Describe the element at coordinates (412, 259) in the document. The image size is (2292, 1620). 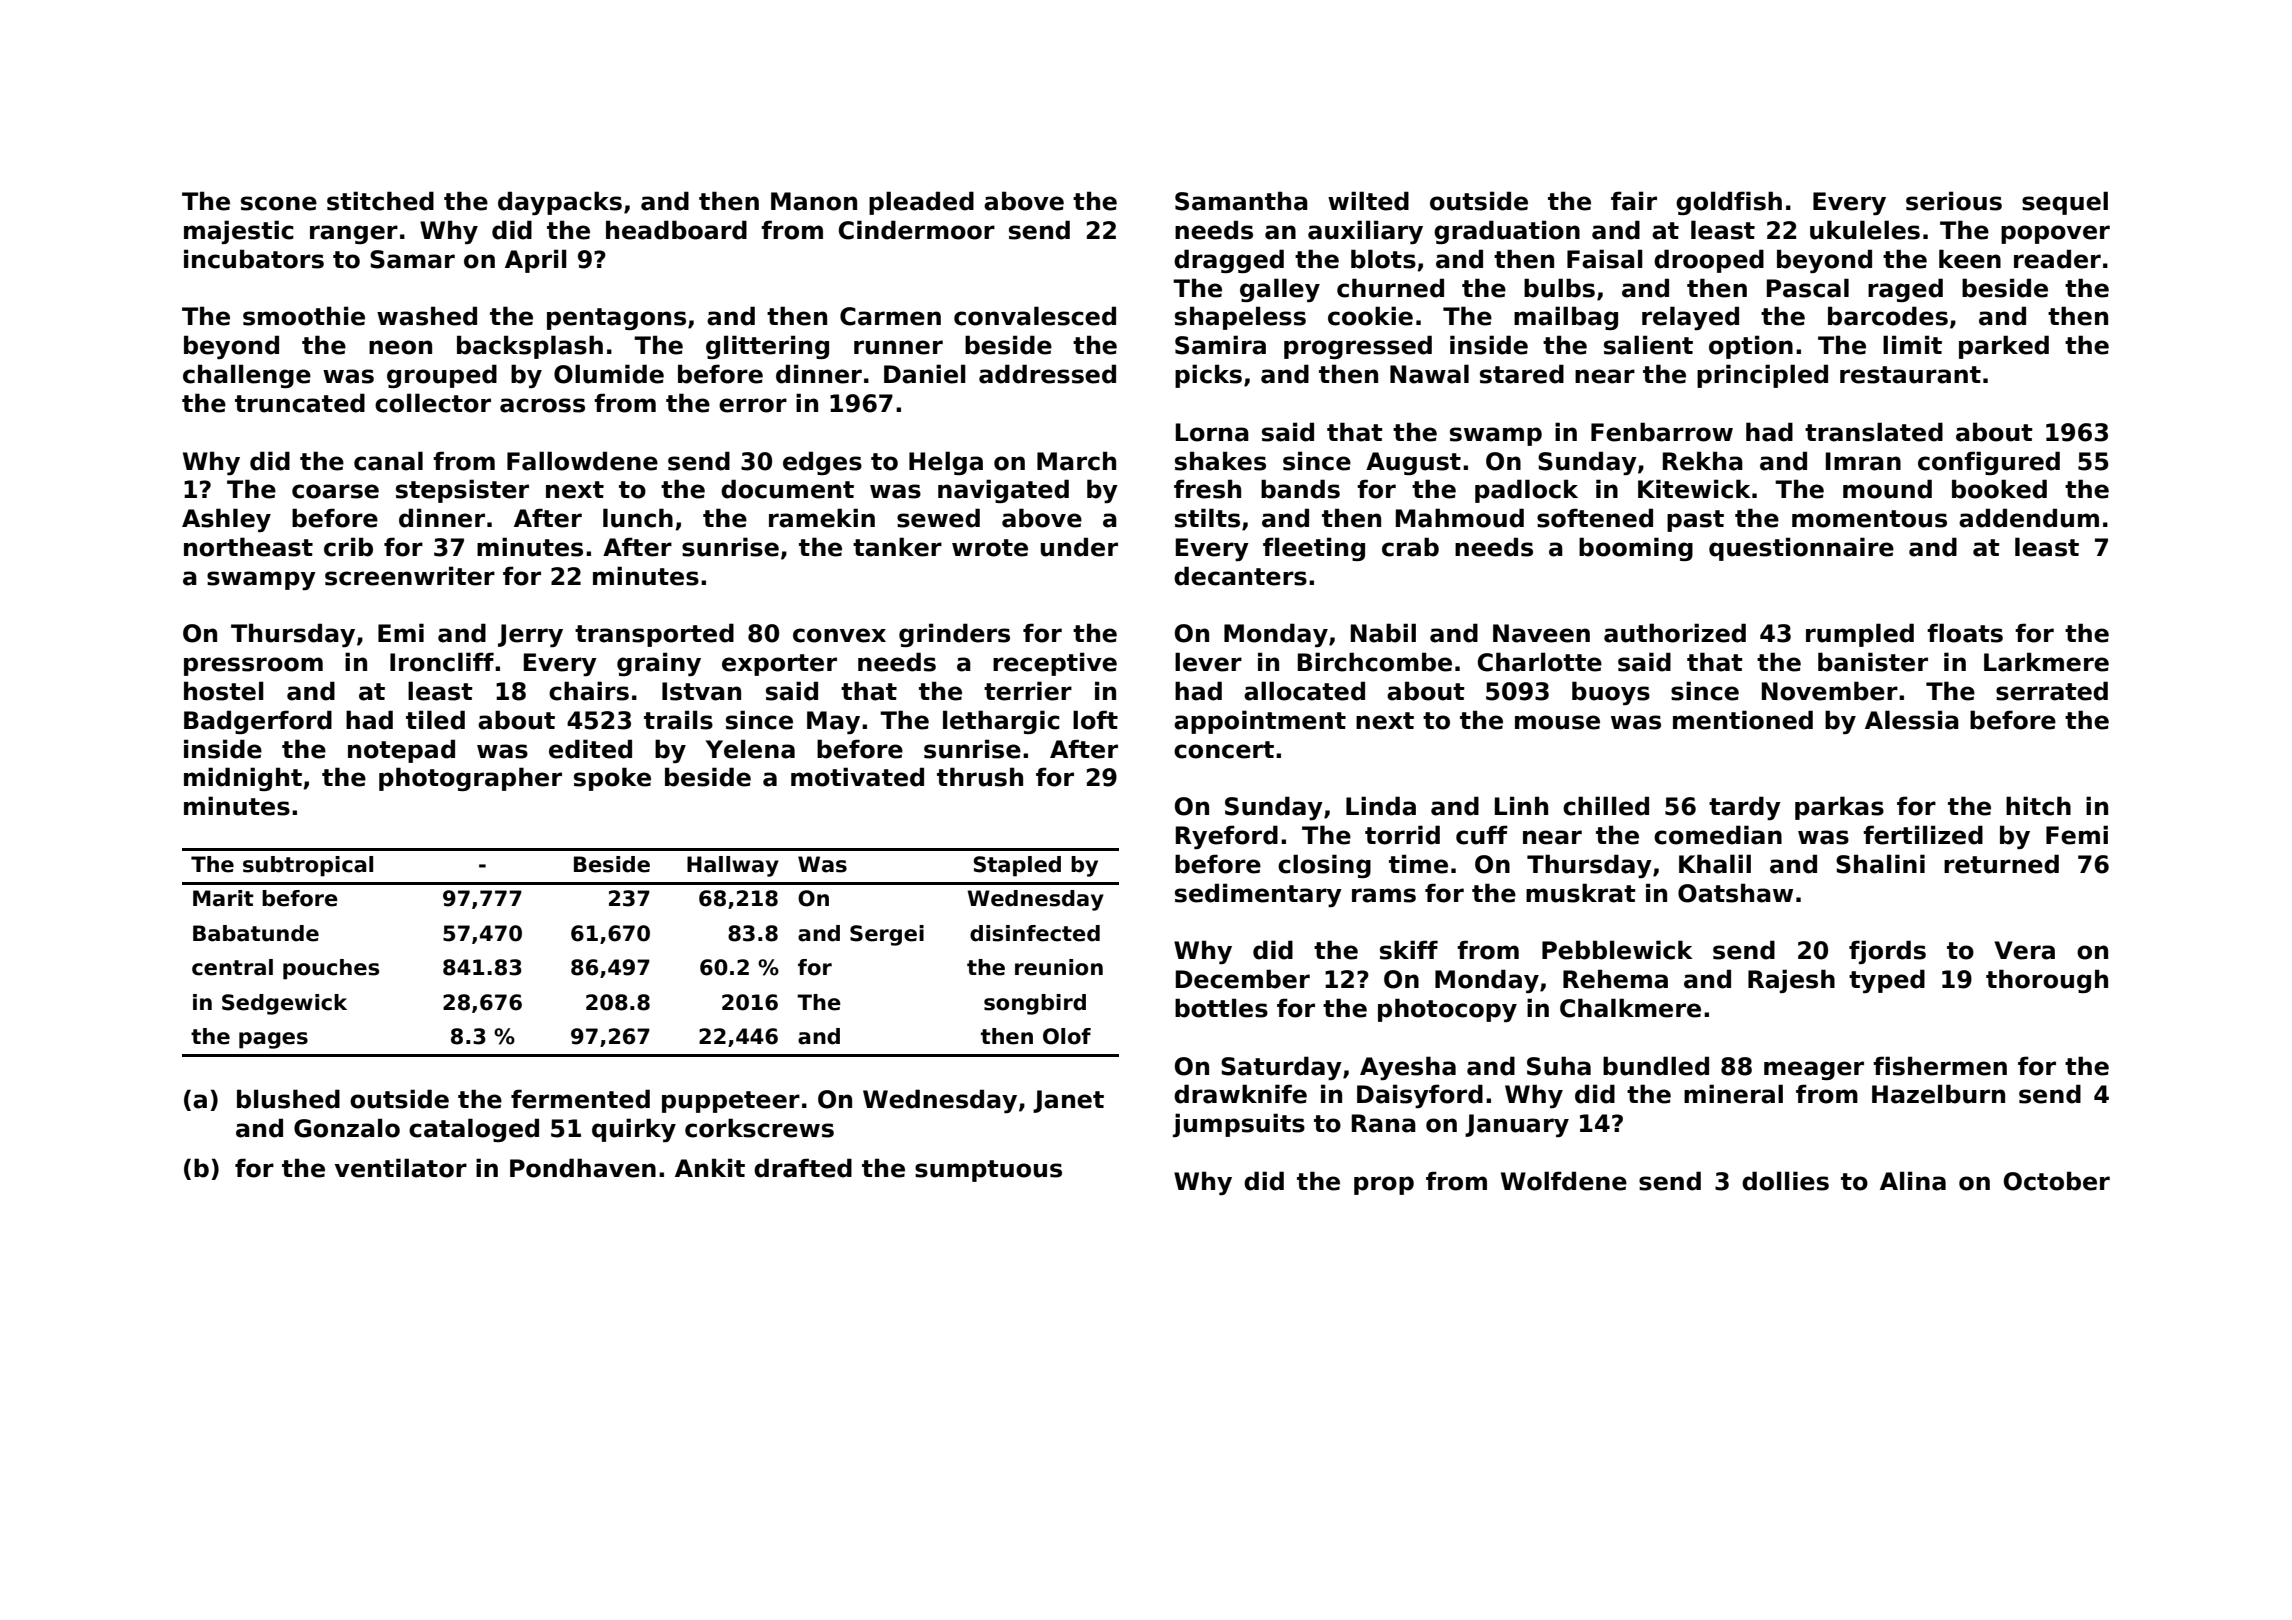
I see `Samar` at that location.
